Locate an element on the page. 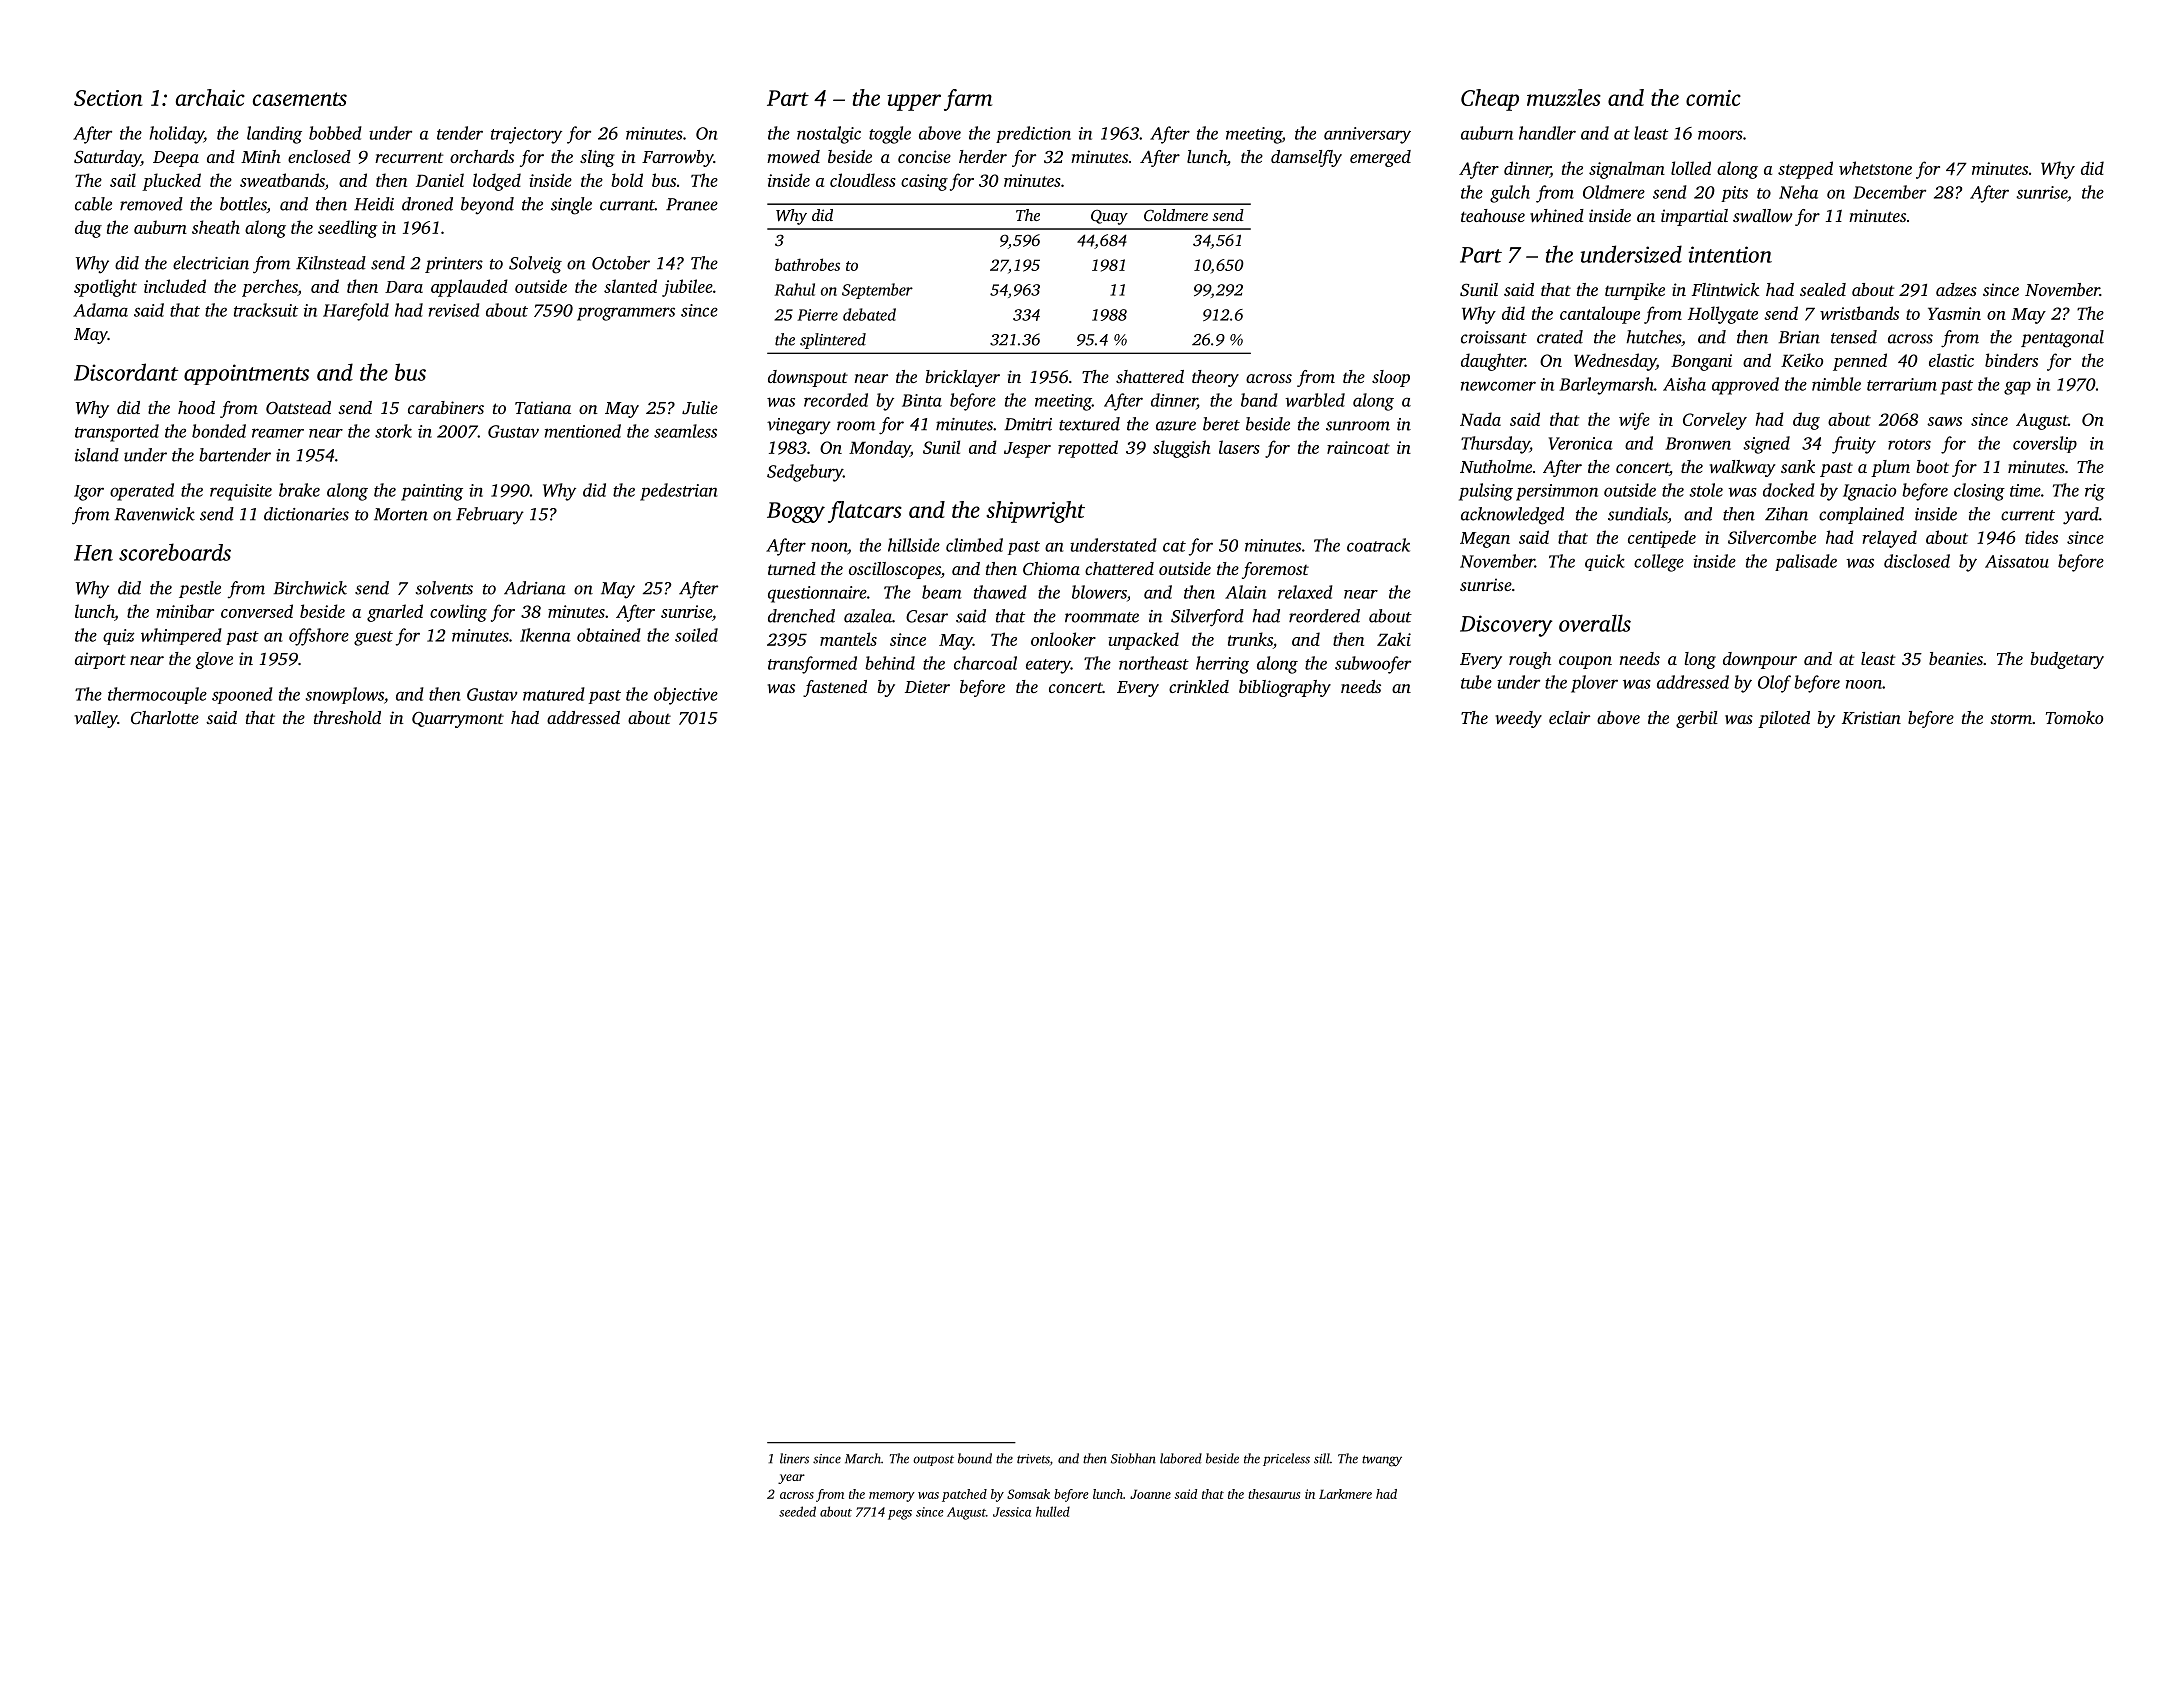  Section is located at coordinates (108, 98).
